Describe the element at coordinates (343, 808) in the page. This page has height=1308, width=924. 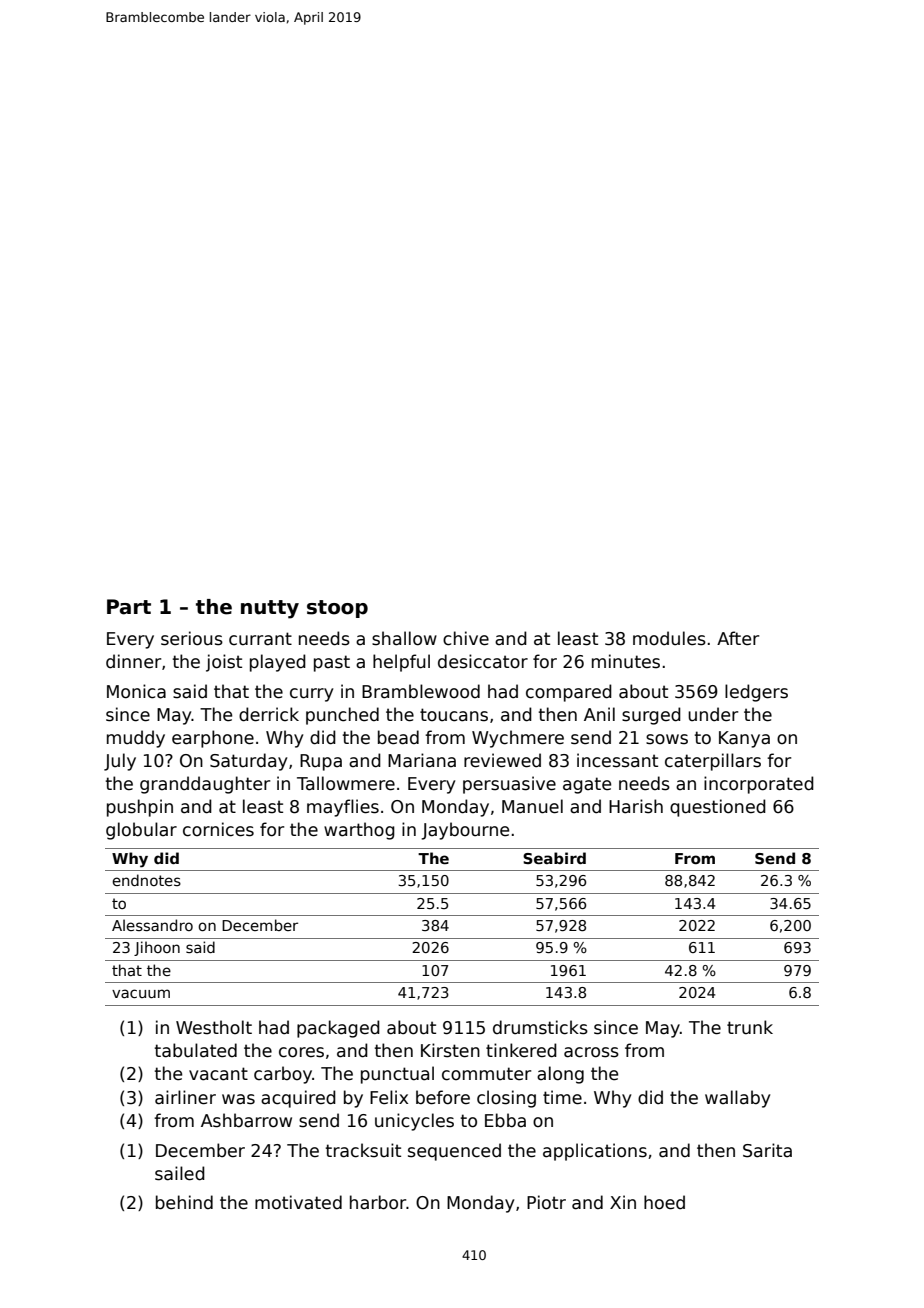
I see `mayflies` at that location.
